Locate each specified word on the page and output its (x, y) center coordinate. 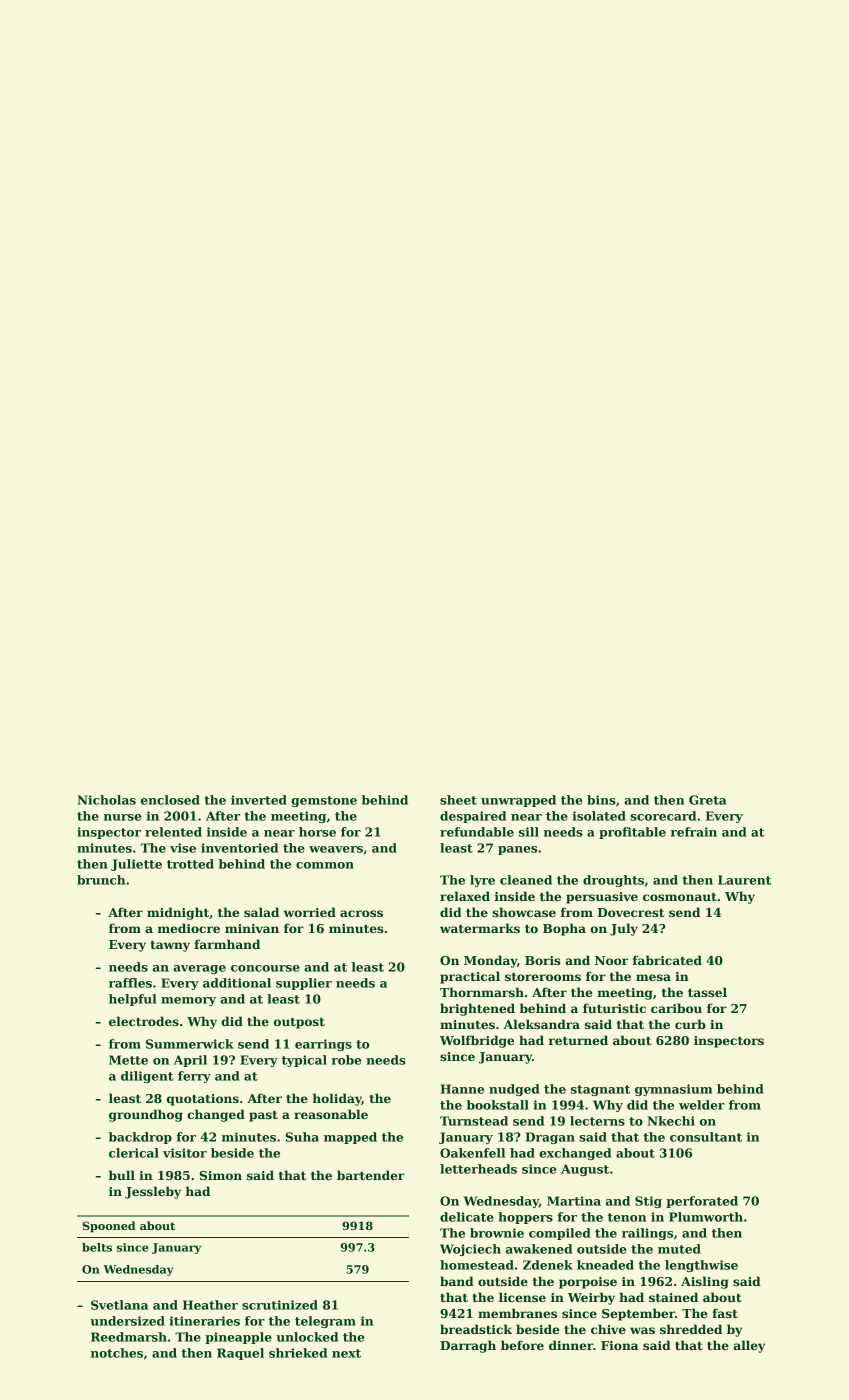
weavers (336, 849)
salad (261, 912)
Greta (707, 800)
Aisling (705, 1282)
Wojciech (470, 1250)
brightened (477, 1009)
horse (317, 832)
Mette (128, 1060)
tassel (707, 992)
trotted (190, 864)
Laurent (744, 880)
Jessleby (153, 1192)
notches (117, 1353)
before (522, 1345)
